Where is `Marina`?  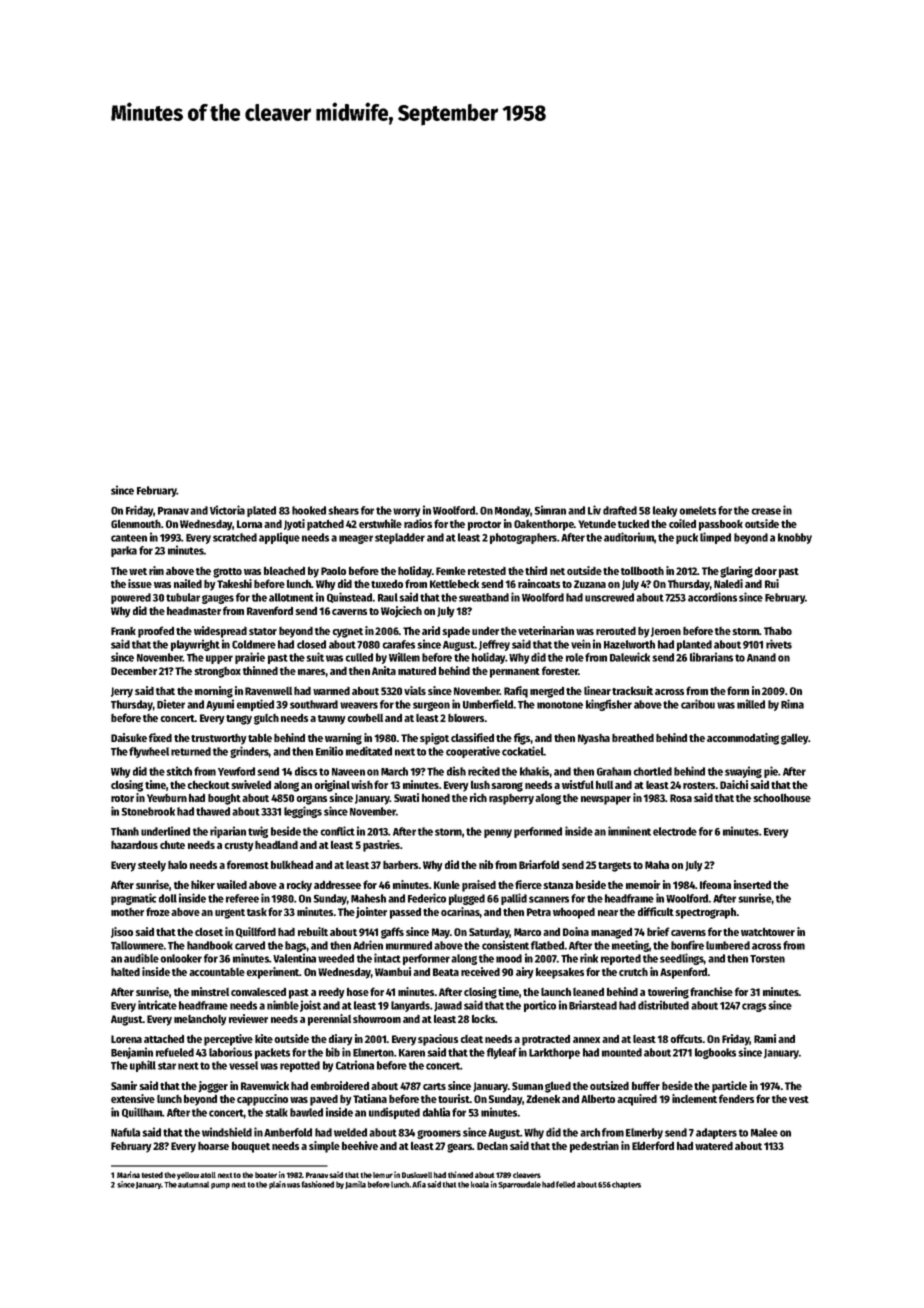 Marina is located at coordinates (128, 1174).
